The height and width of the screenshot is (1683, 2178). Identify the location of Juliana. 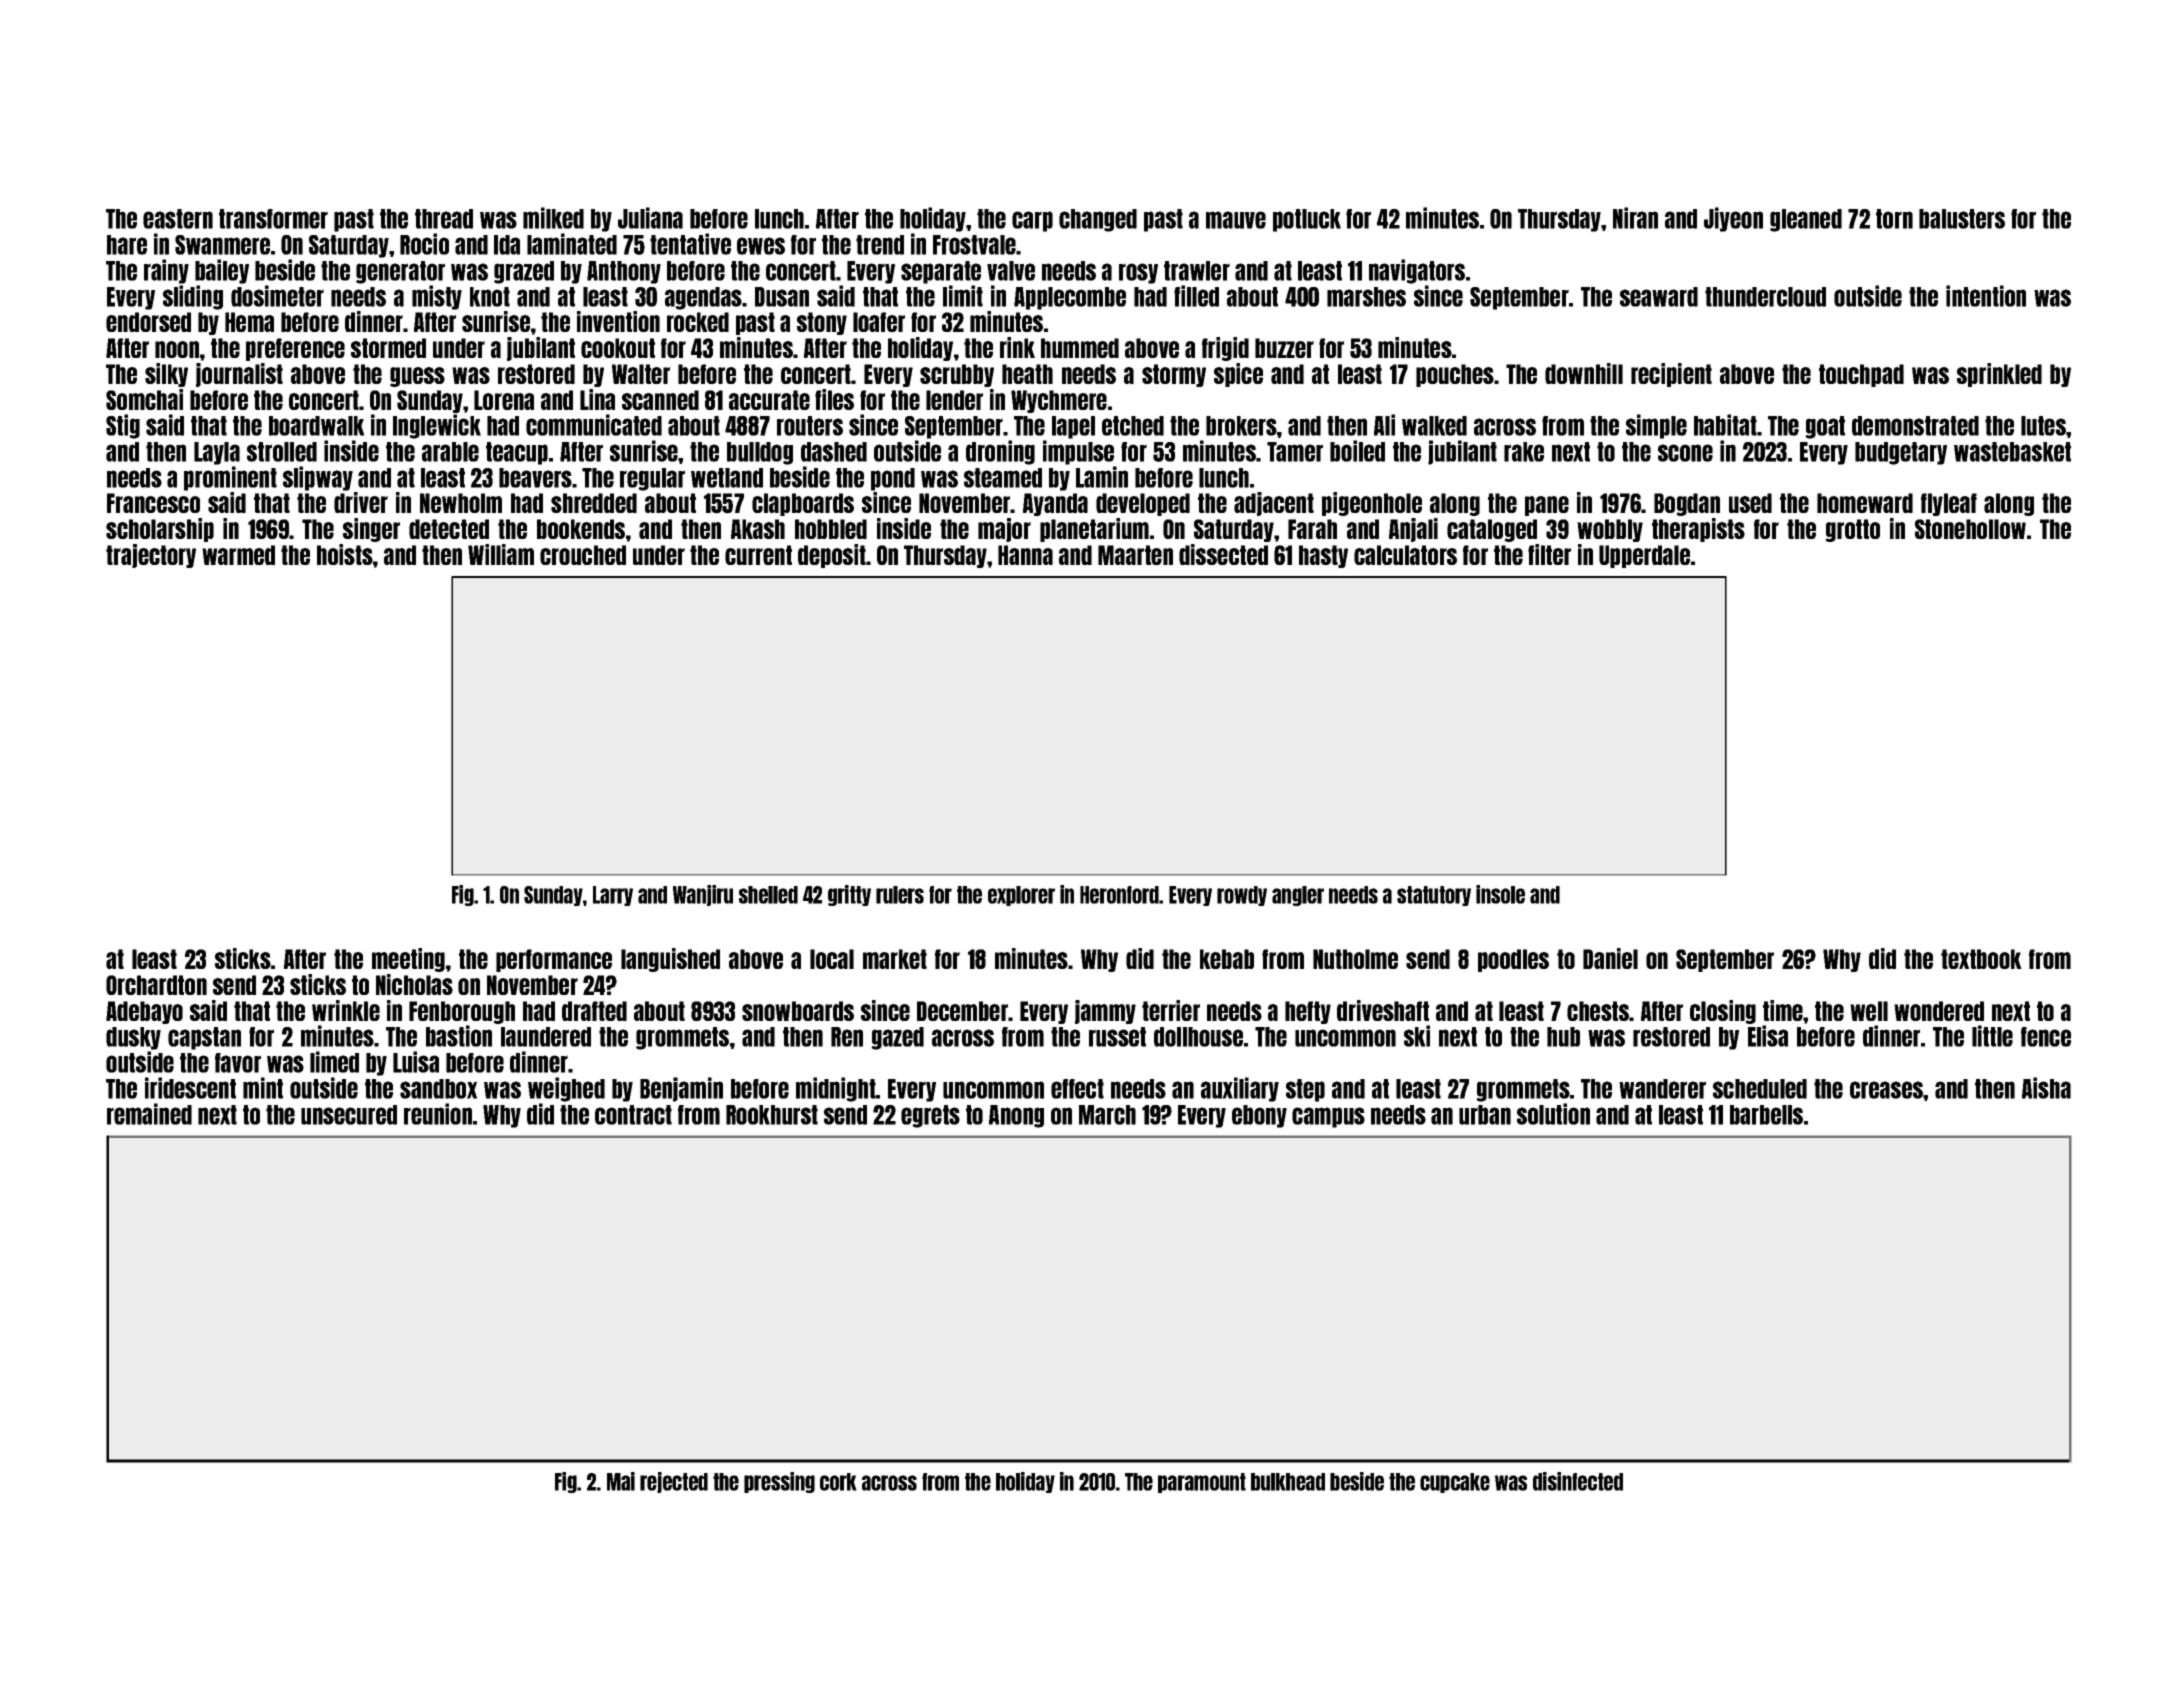
(650, 218).
